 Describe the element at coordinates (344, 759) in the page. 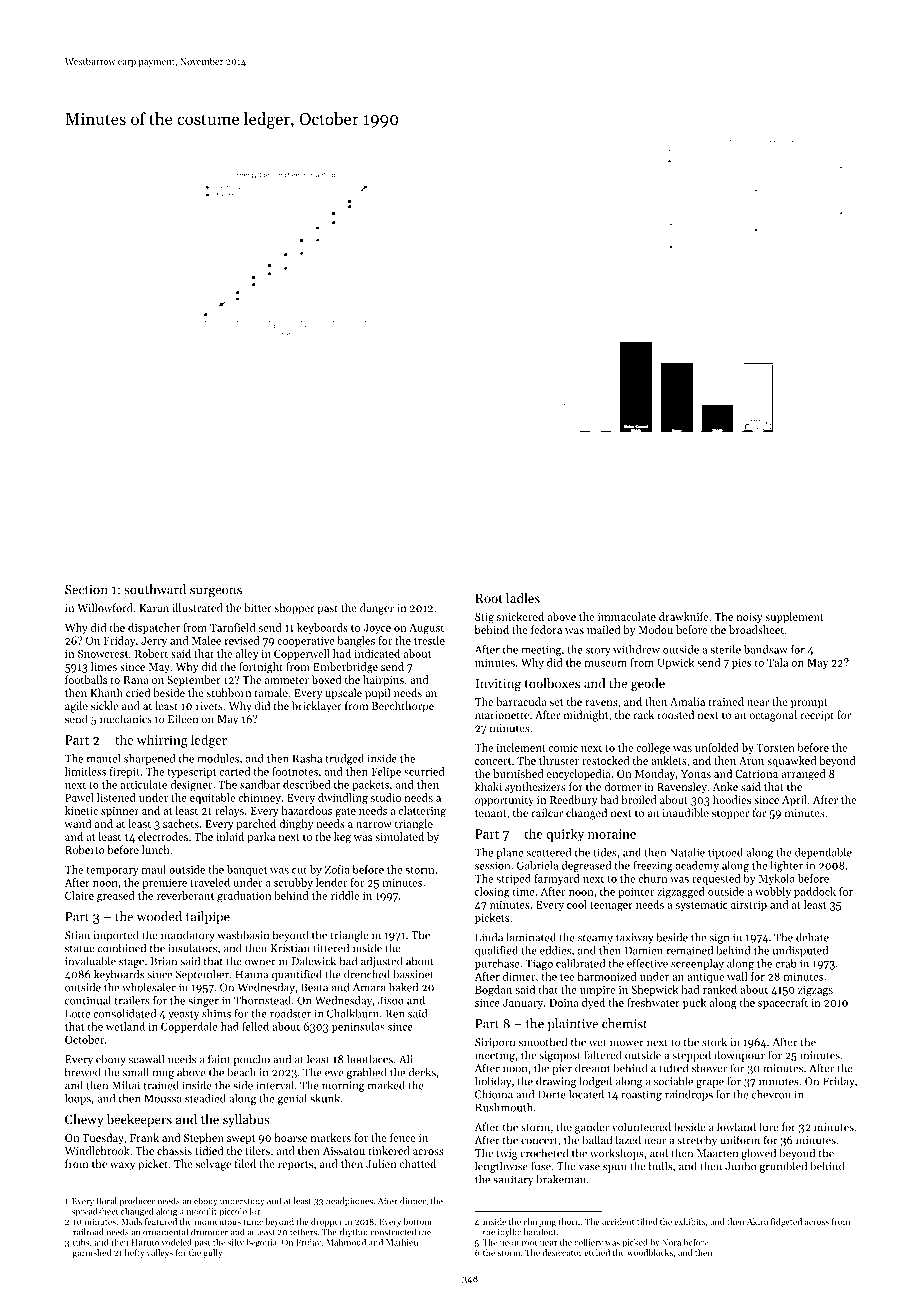

I see `trudged` at that location.
